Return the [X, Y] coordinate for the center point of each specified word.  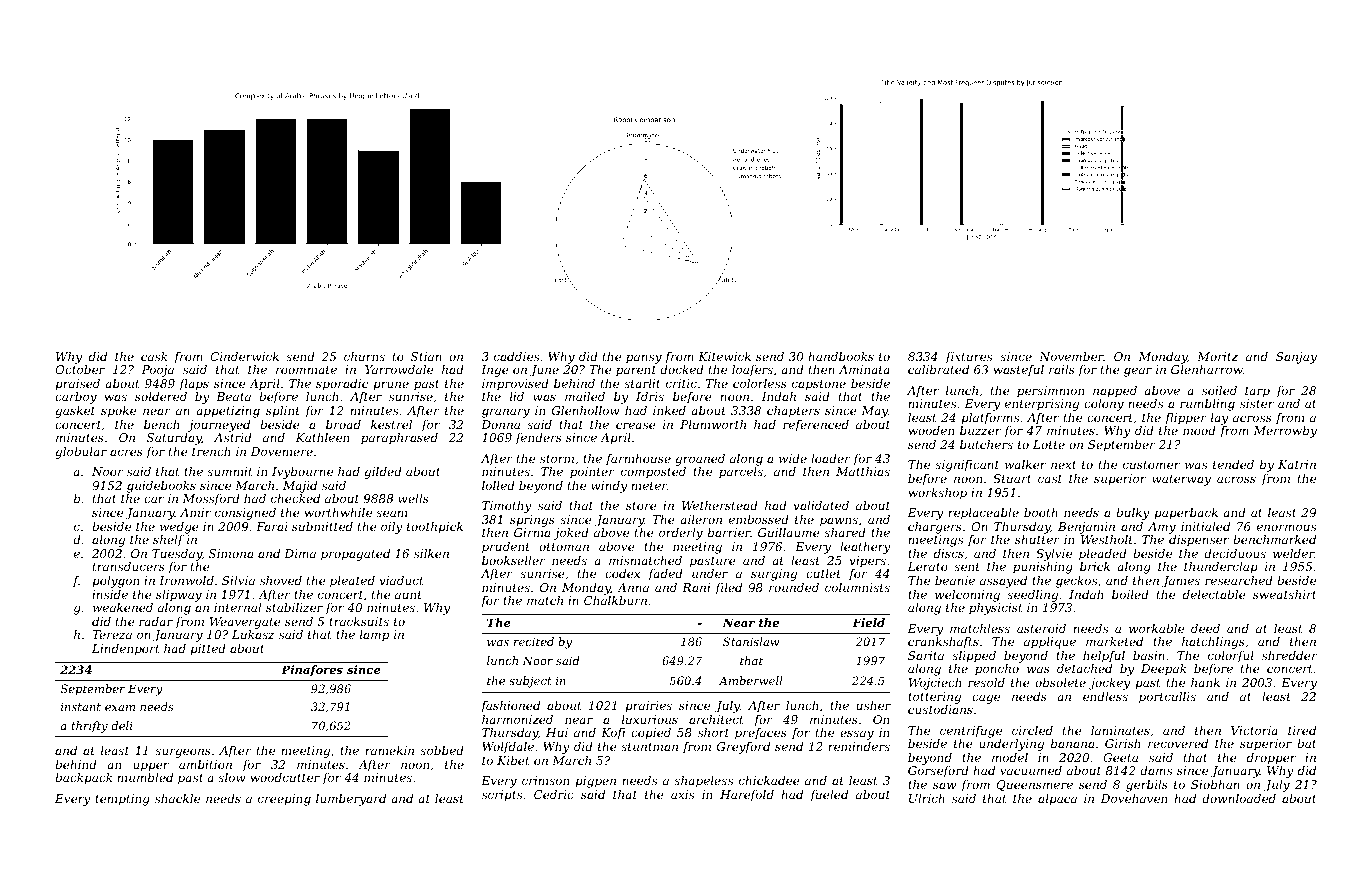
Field [868, 622]
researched [1239, 580]
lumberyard [351, 800]
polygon [115, 582]
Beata [233, 396]
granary [506, 413]
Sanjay [1296, 358]
